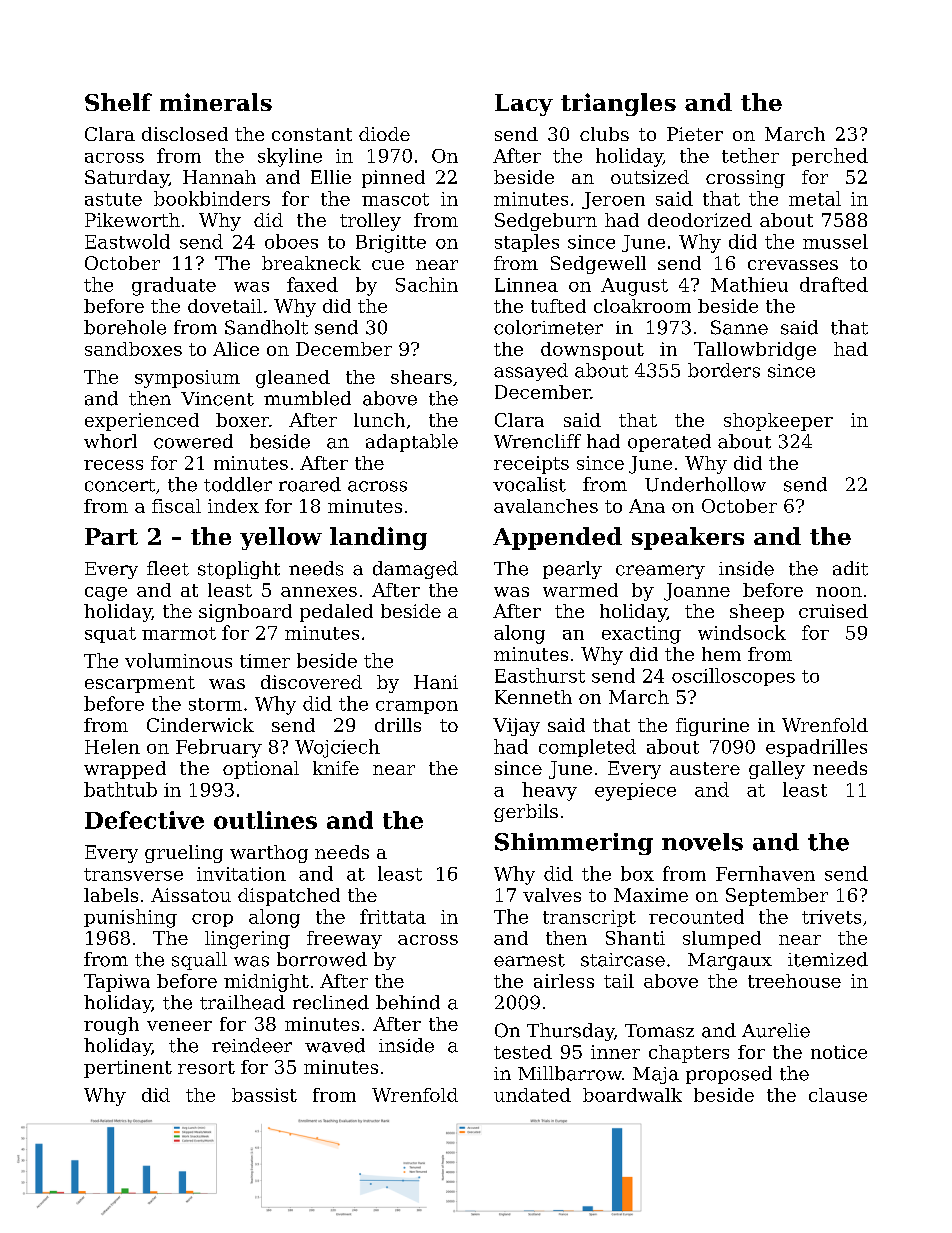  Describe the element at coordinates (417, 707) in the page. I see `crampon` at that location.
